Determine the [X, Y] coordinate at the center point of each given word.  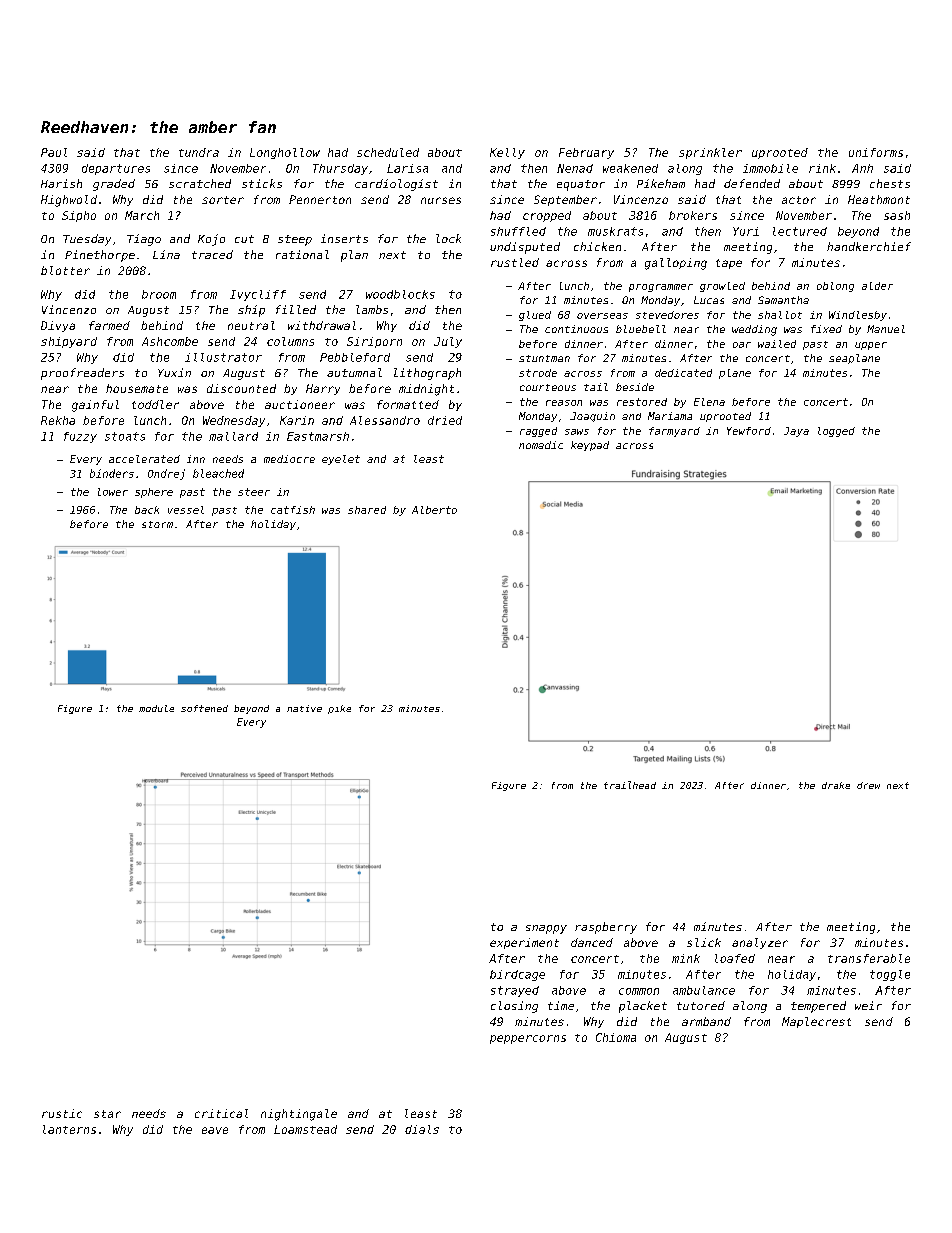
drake [836, 785]
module [156, 708]
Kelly [507, 153]
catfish [293, 510]
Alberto [434, 510]
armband [706, 1021]
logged [836, 432]
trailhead [630, 785]
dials [422, 1129]
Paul [54, 152]
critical [221, 1113]
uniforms [876, 152]
